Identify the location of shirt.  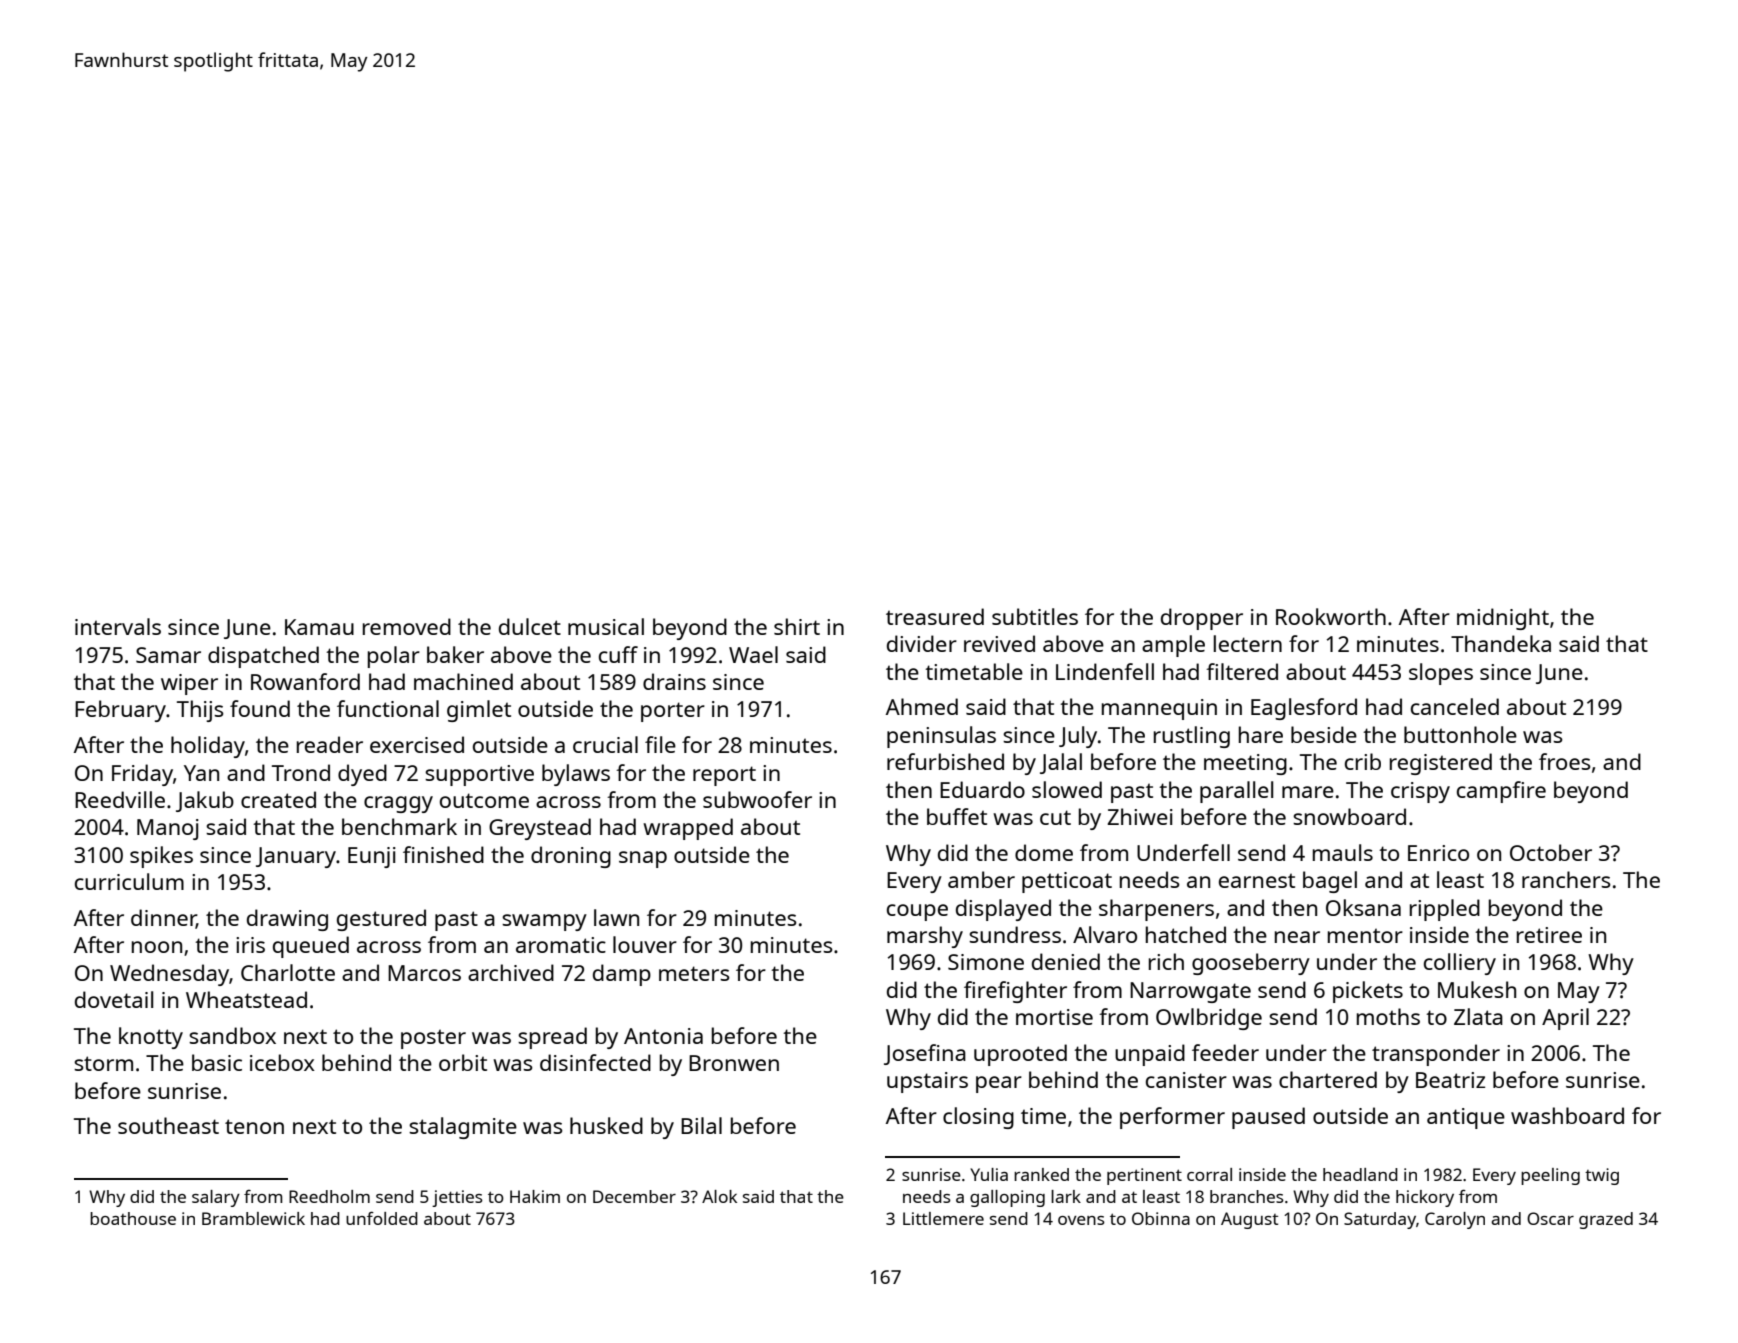
(797, 626).
